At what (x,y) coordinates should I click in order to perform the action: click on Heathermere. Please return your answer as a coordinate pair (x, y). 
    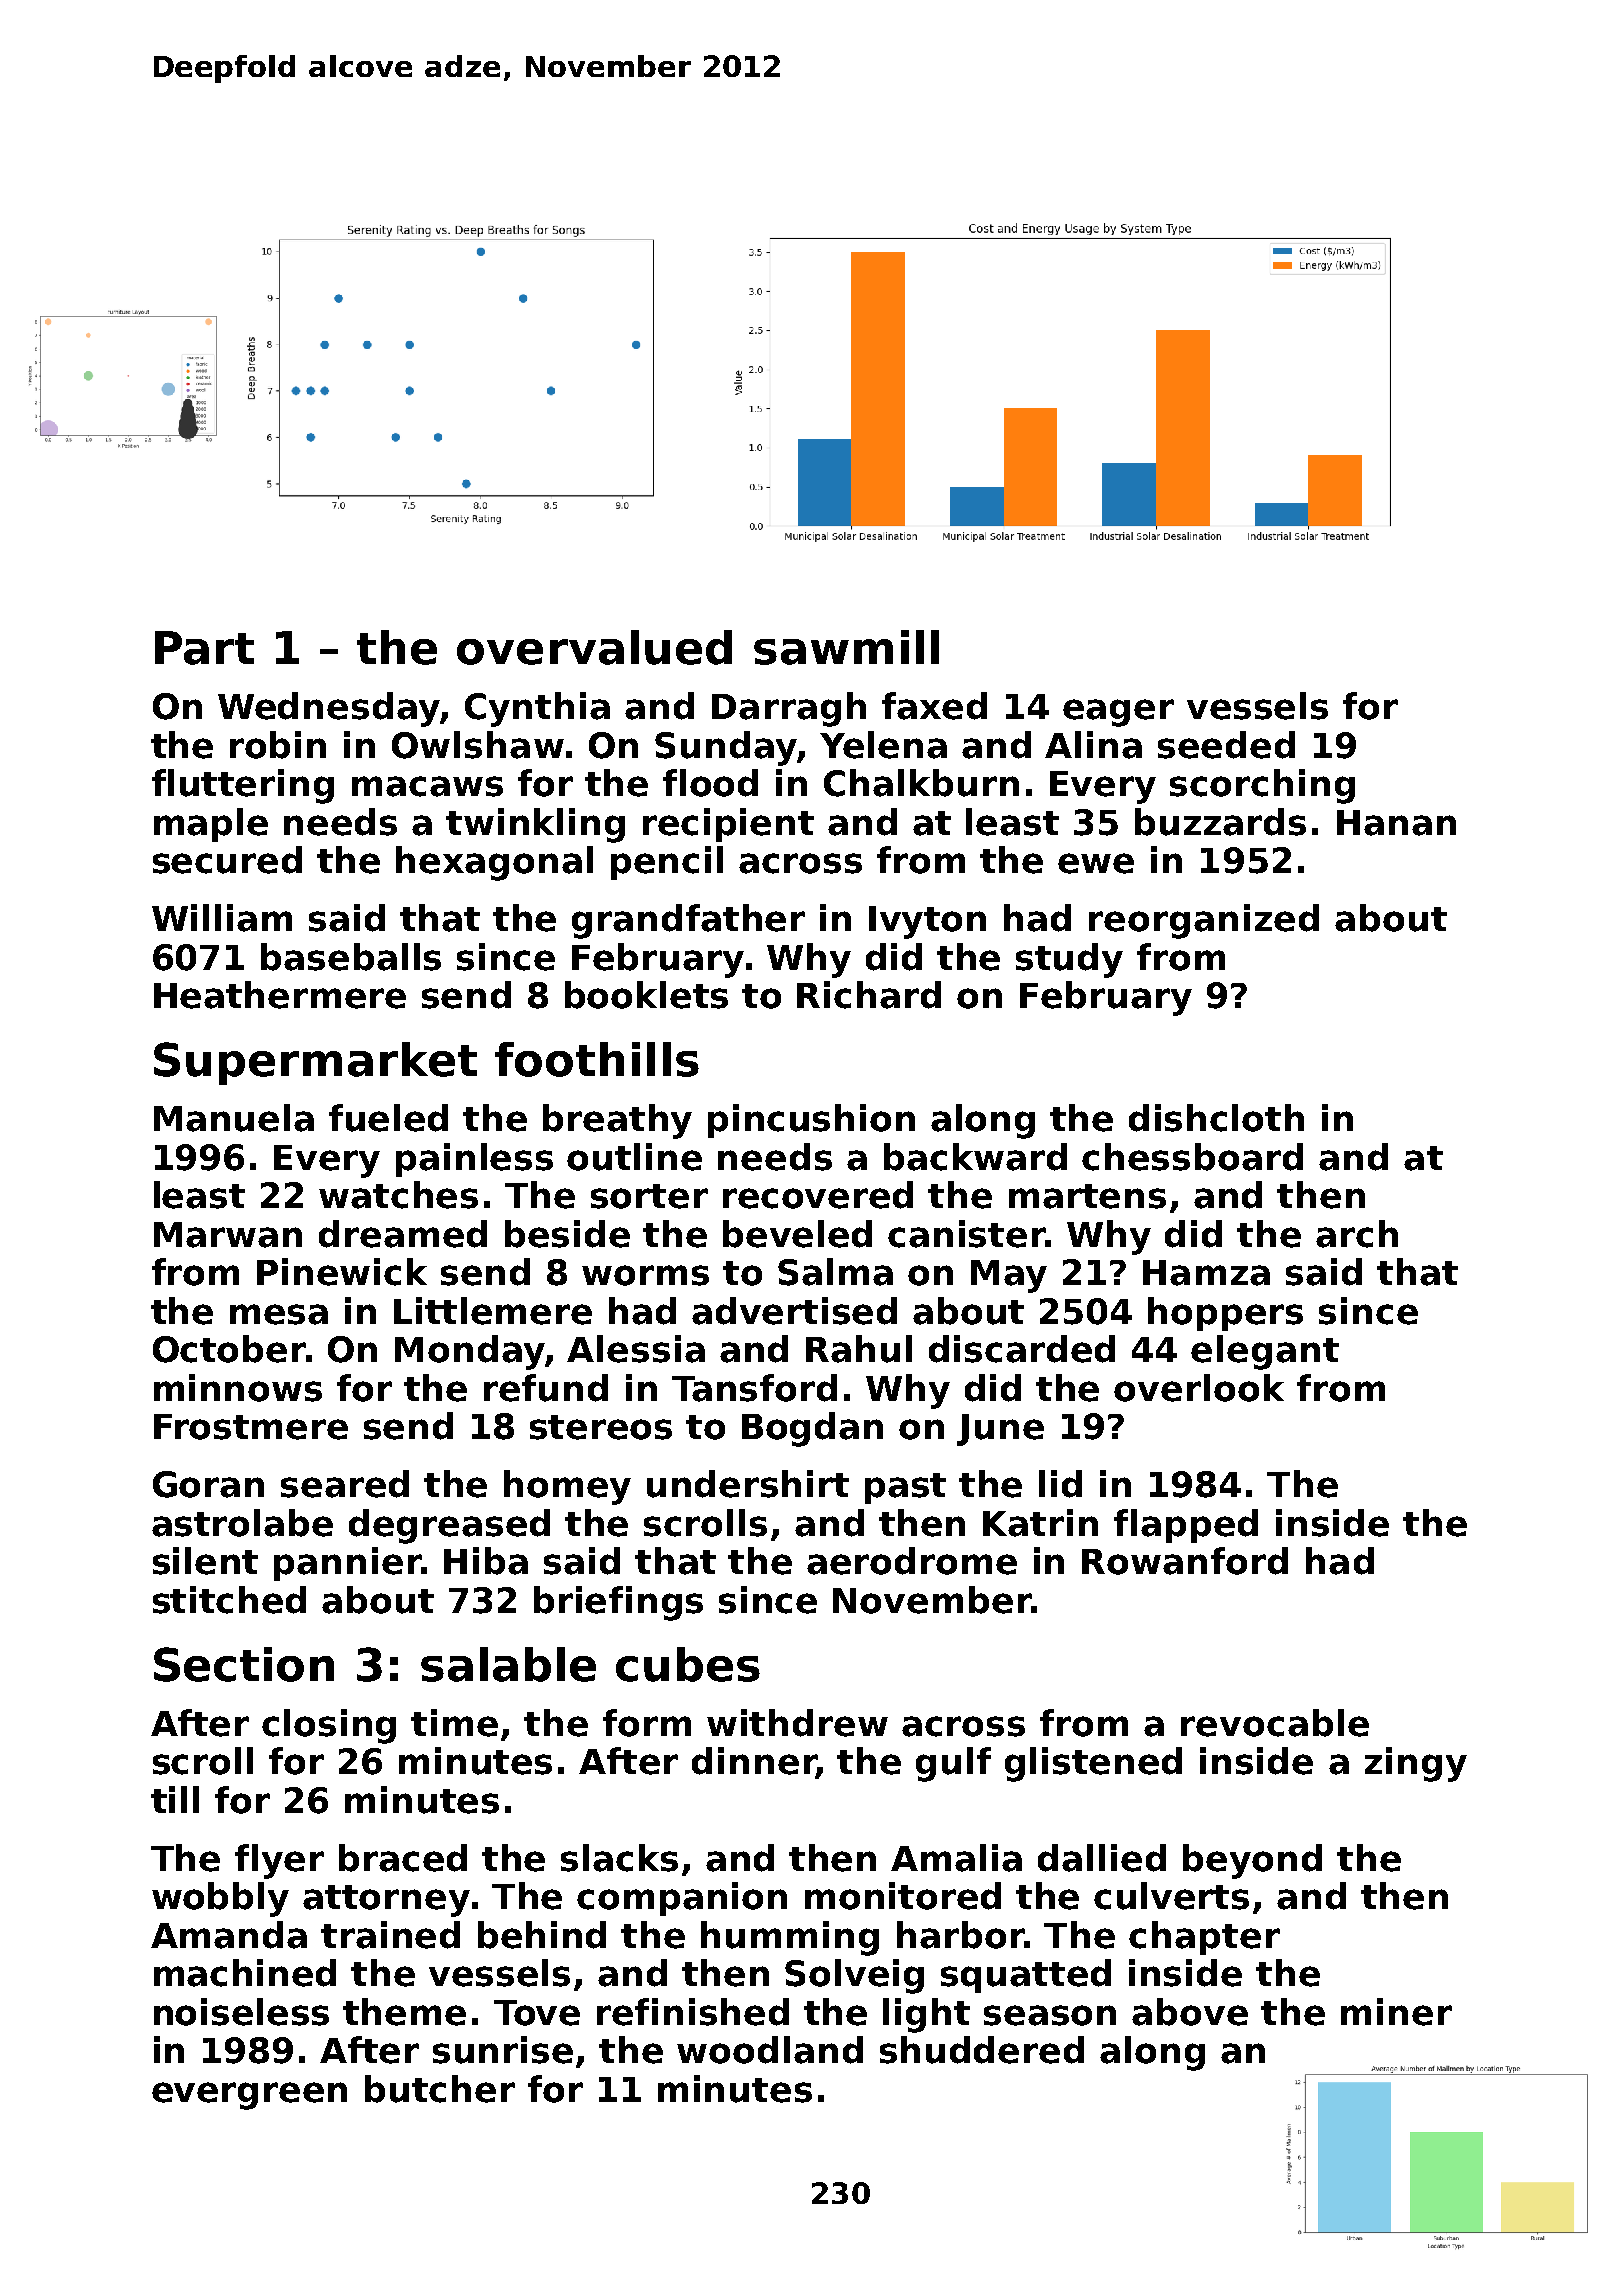
    Looking at the image, I should click on (280, 995).
